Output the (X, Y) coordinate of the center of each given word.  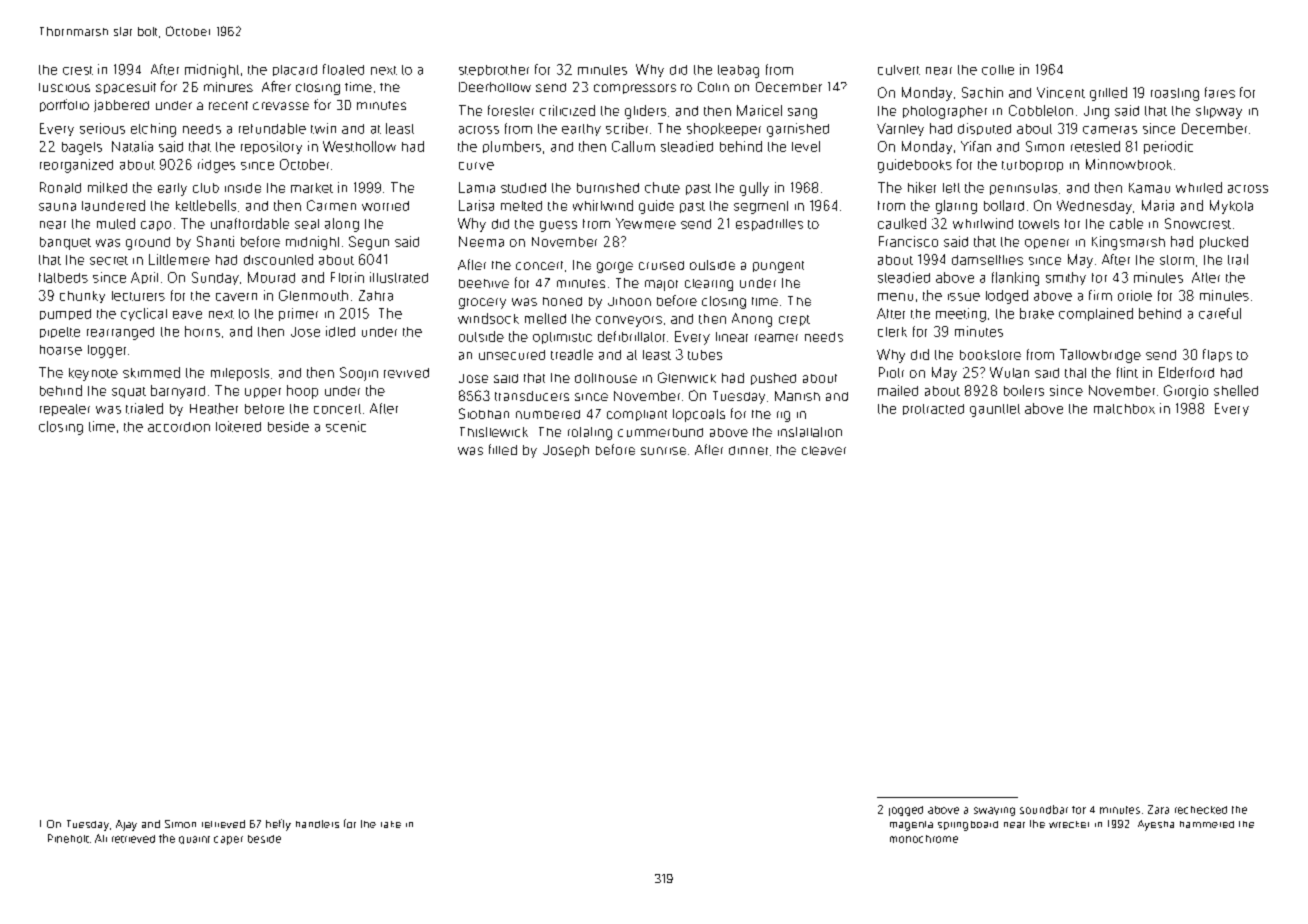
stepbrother (494, 70)
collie (998, 70)
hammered (1207, 824)
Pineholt (68, 838)
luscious (64, 87)
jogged (906, 811)
